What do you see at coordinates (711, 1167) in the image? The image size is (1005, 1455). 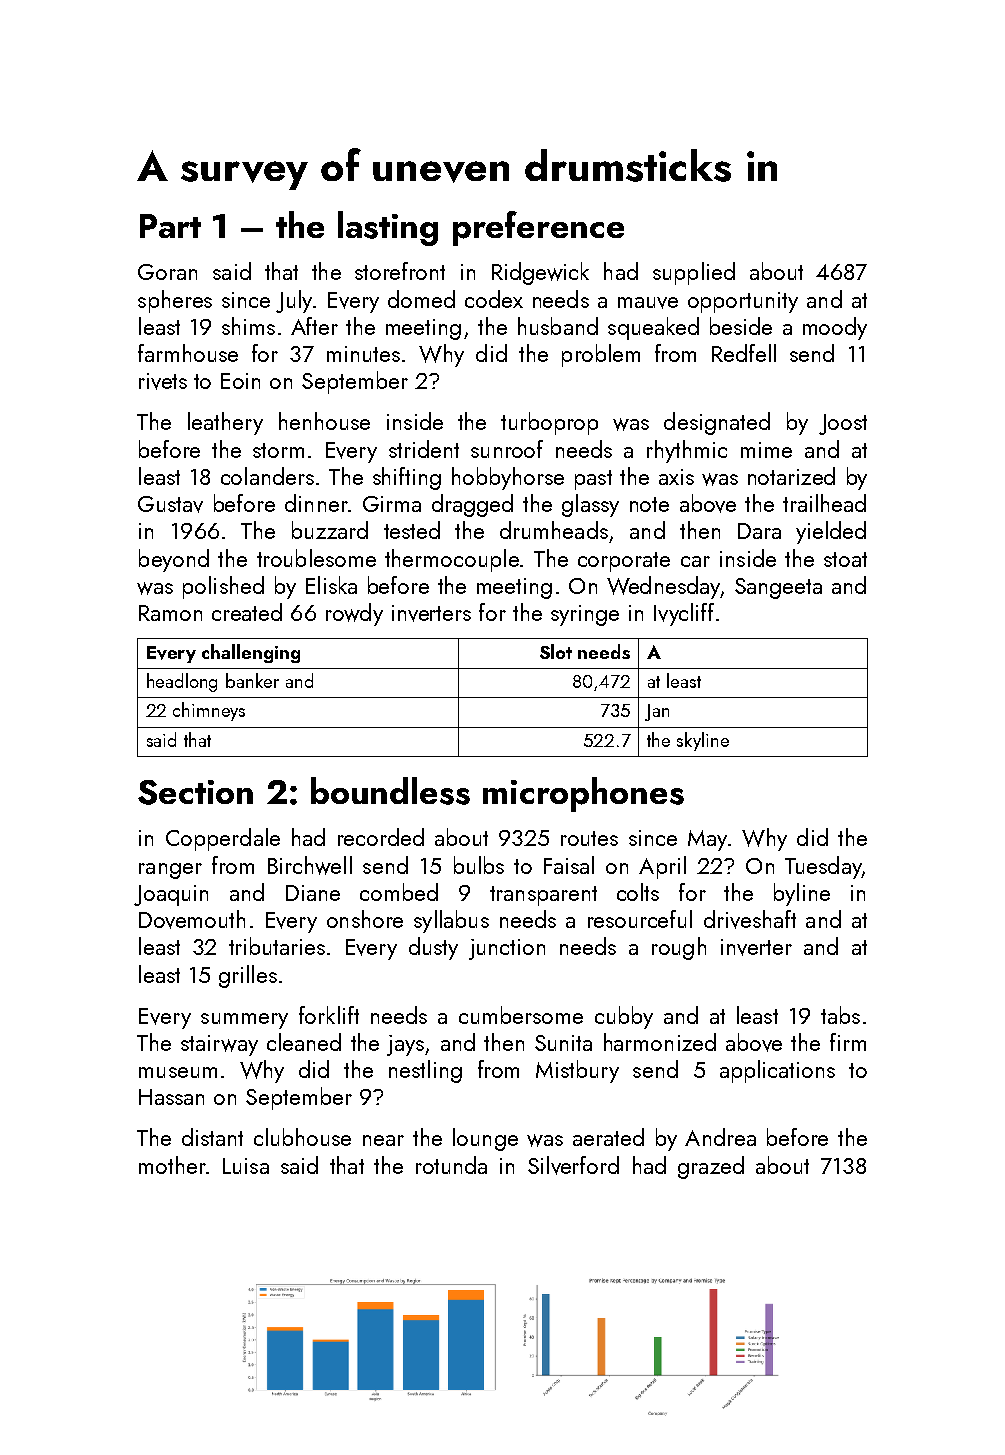 I see `grazed` at bounding box center [711, 1167].
